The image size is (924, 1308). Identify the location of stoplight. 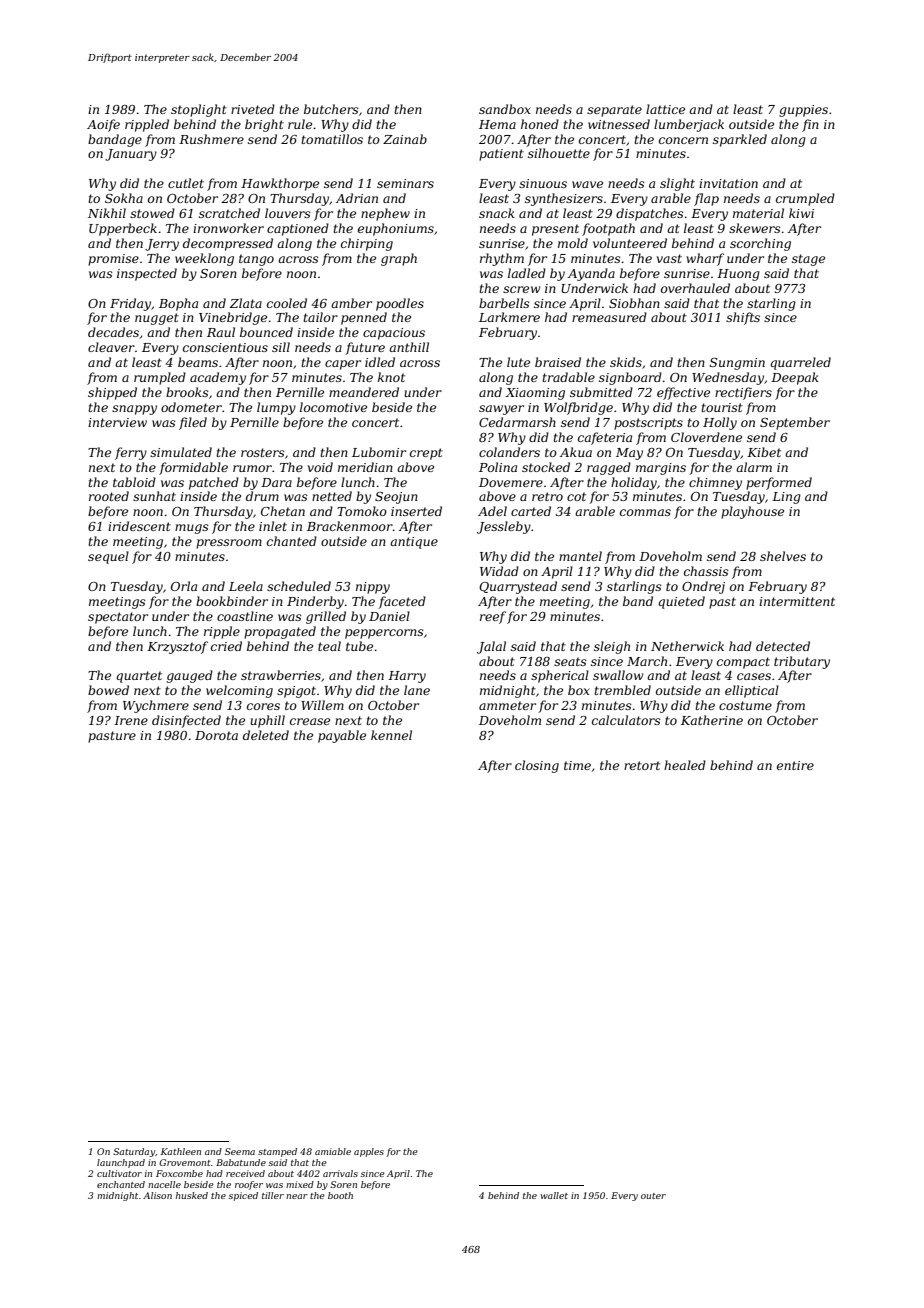
(199, 110).
